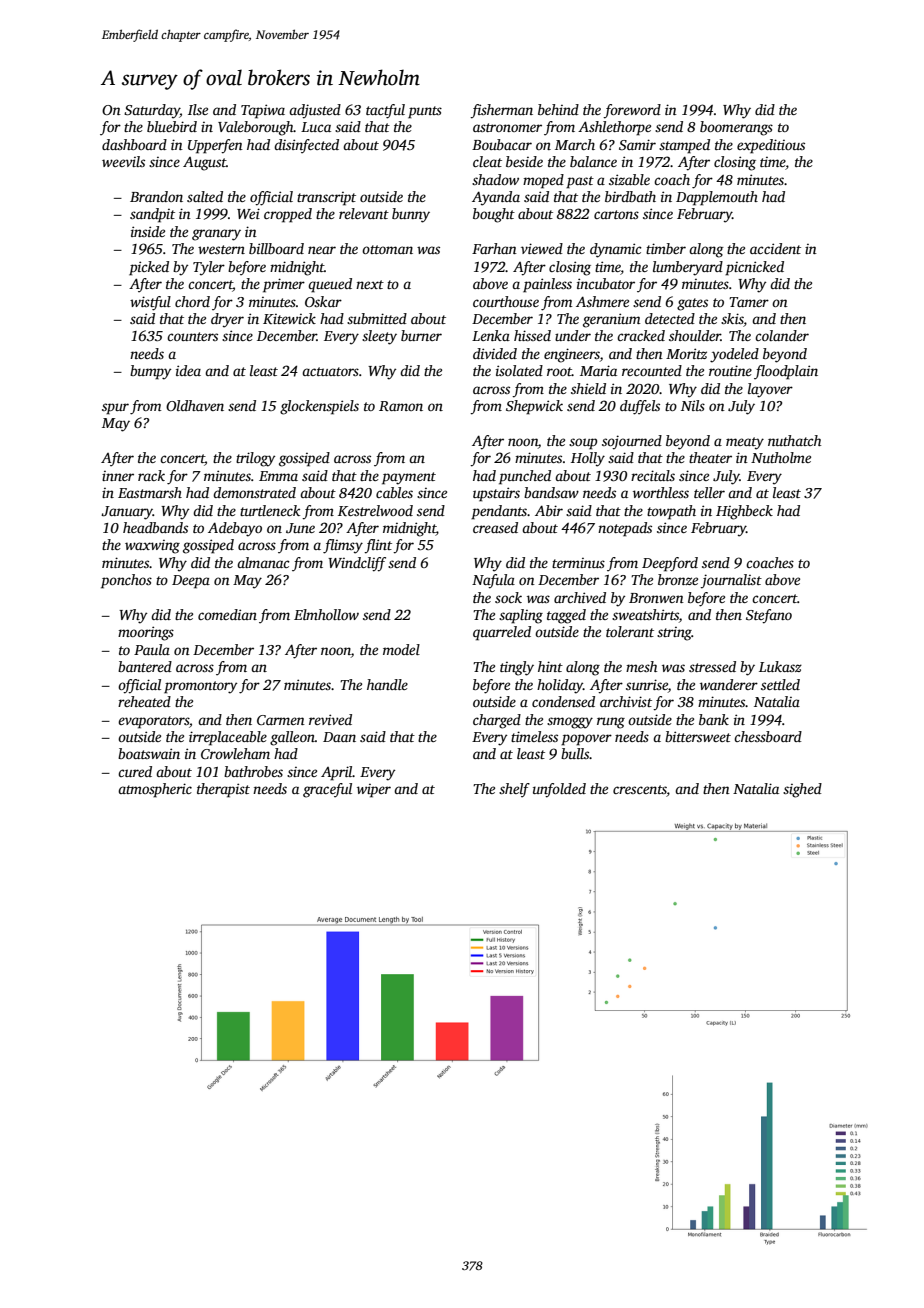 This document has width=924, height=1308. I want to click on boomerangs, so click(736, 128).
